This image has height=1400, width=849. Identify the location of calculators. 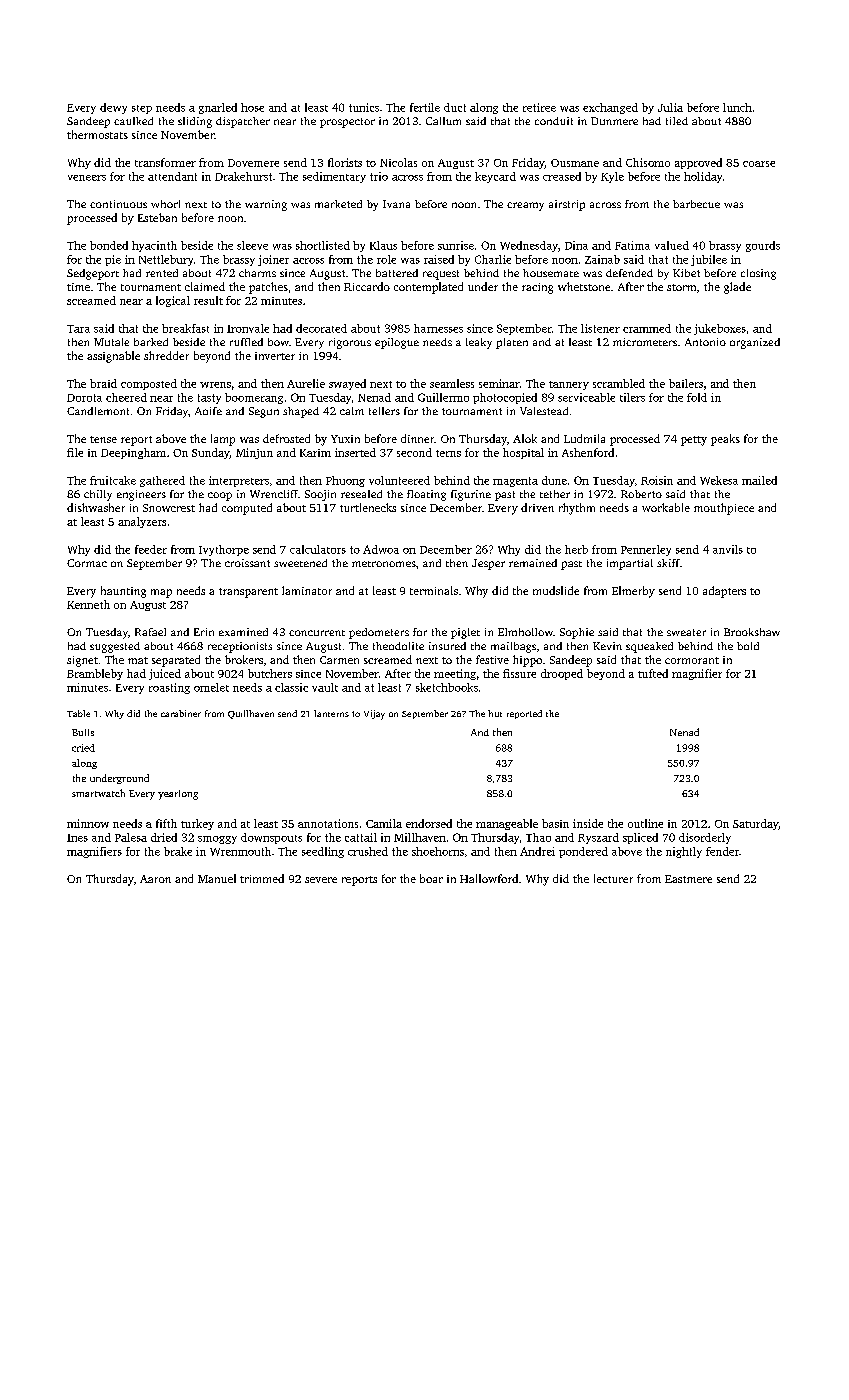
(318, 549).
